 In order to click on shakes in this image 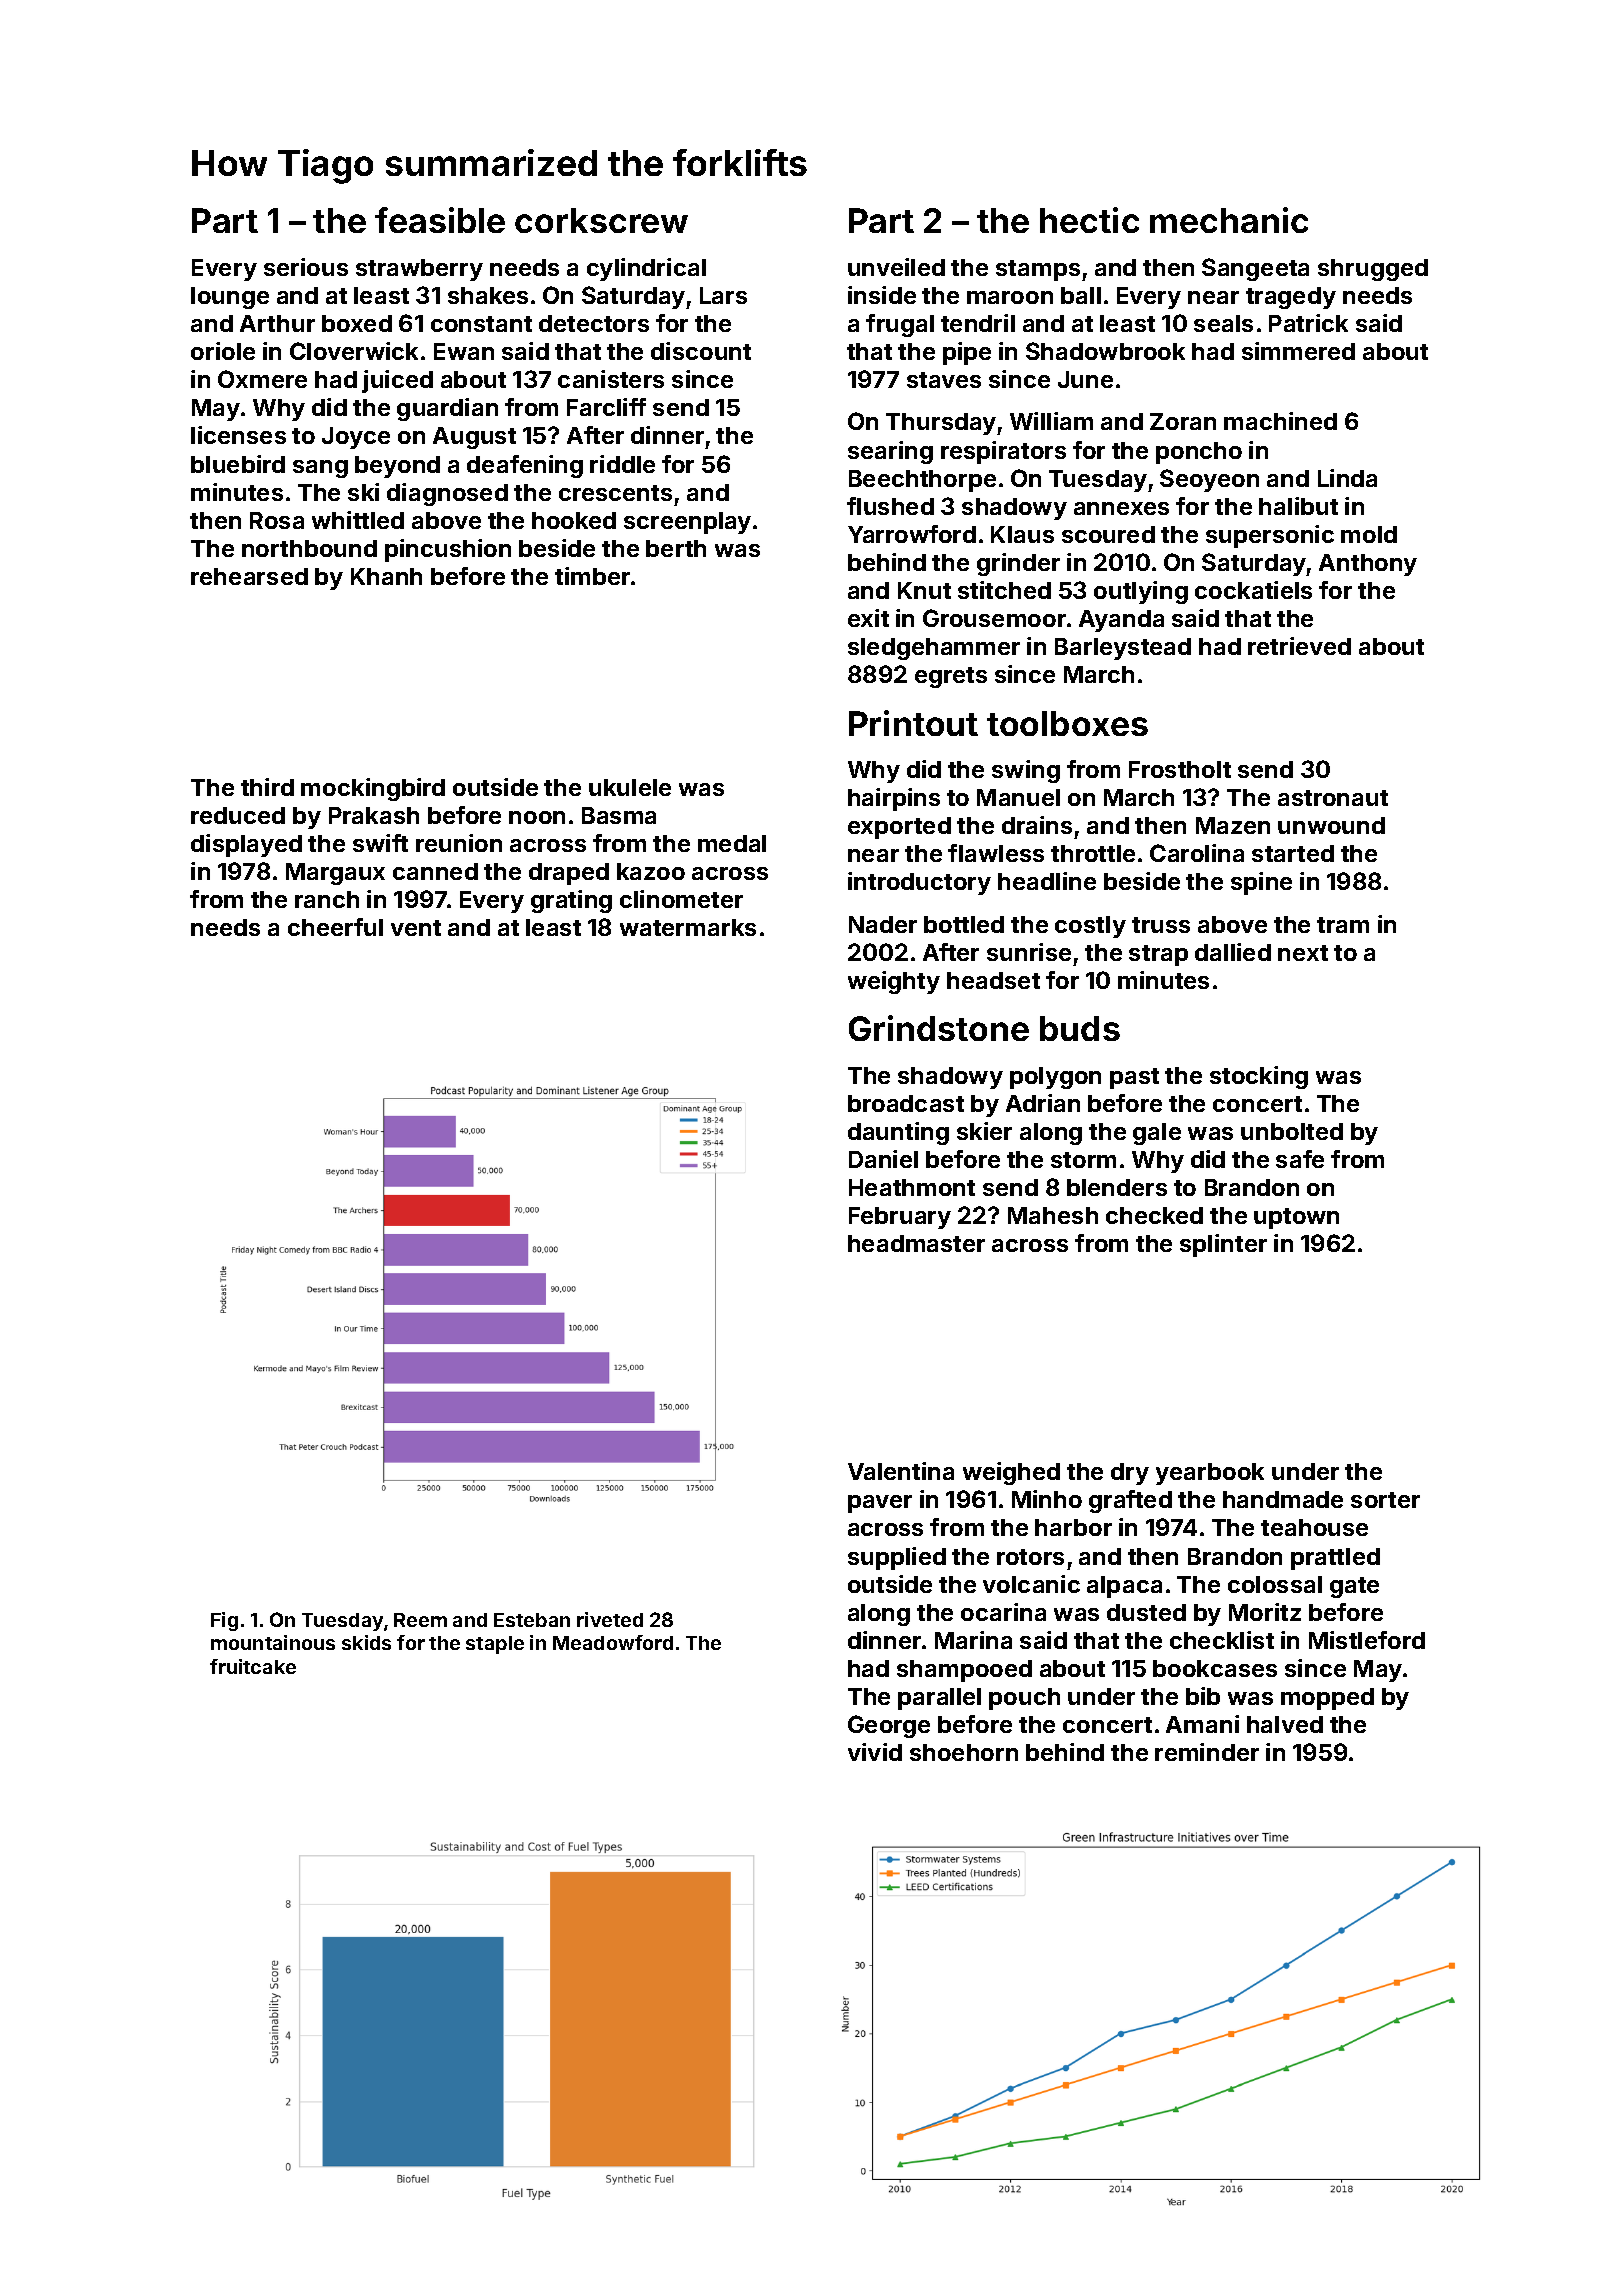, I will do `click(488, 295)`.
